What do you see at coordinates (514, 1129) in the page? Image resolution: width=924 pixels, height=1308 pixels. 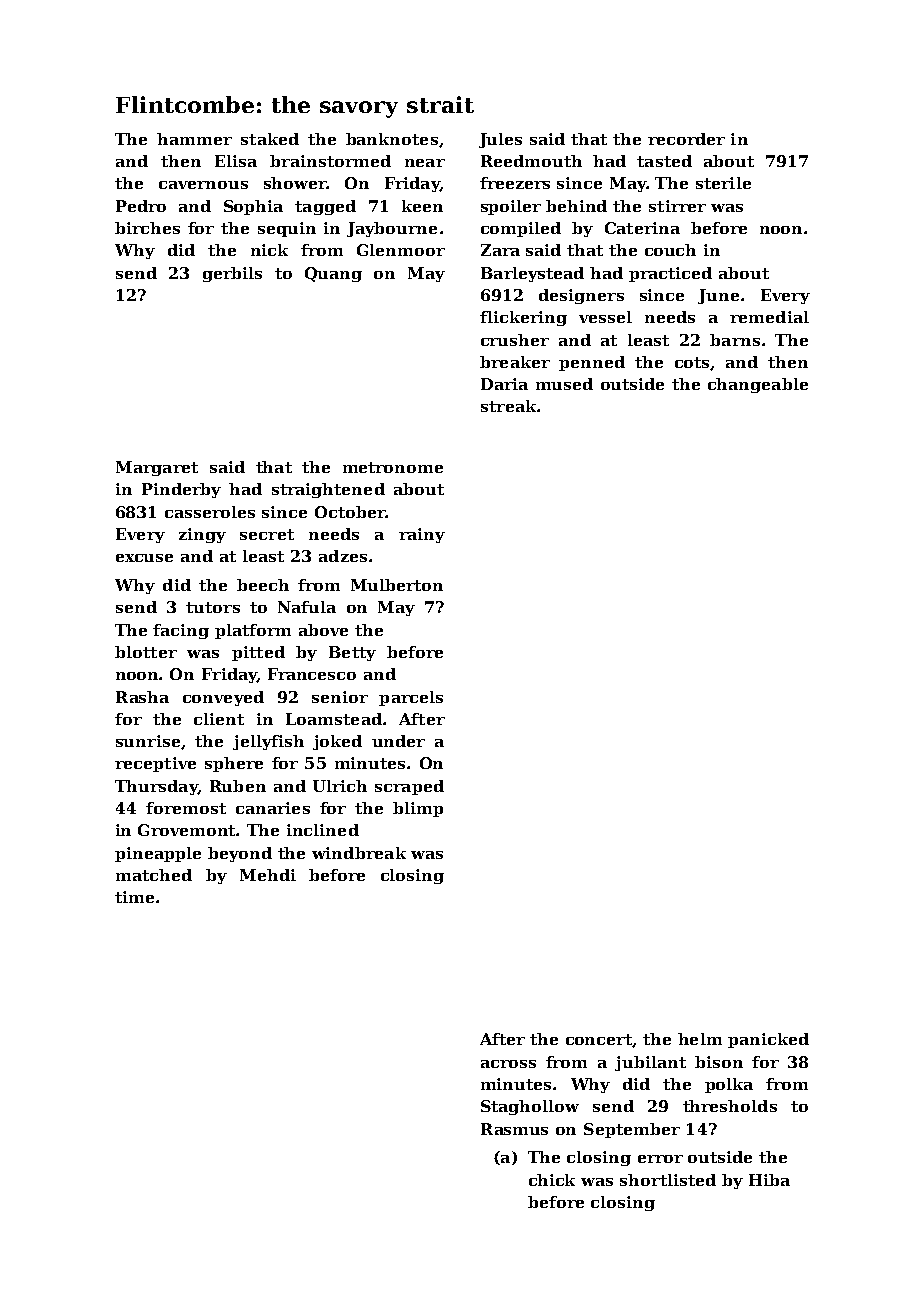 I see `Rasmus` at bounding box center [514, 1129].
